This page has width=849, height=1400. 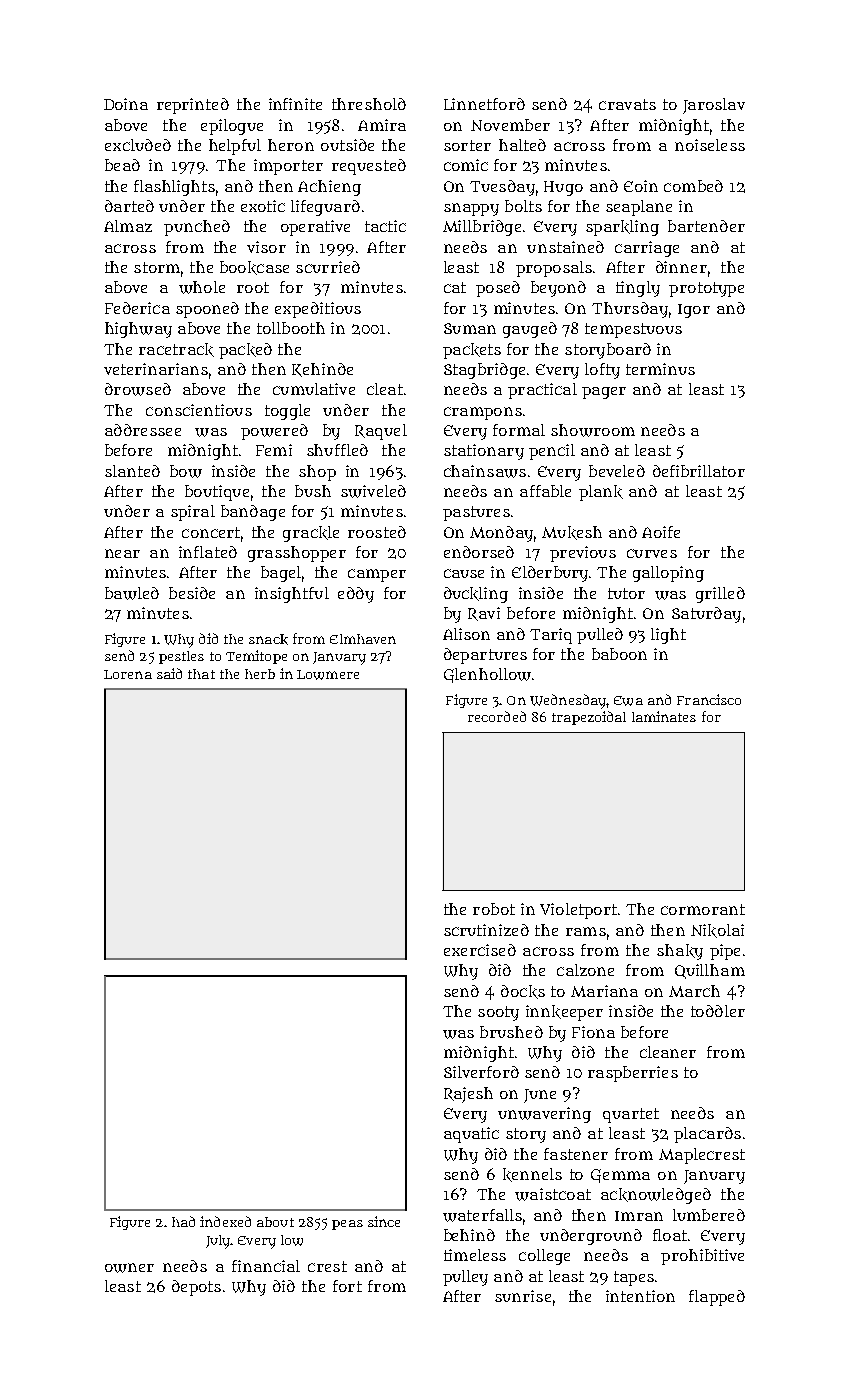 I want to click on toggle, so click(x=287, y=412).
